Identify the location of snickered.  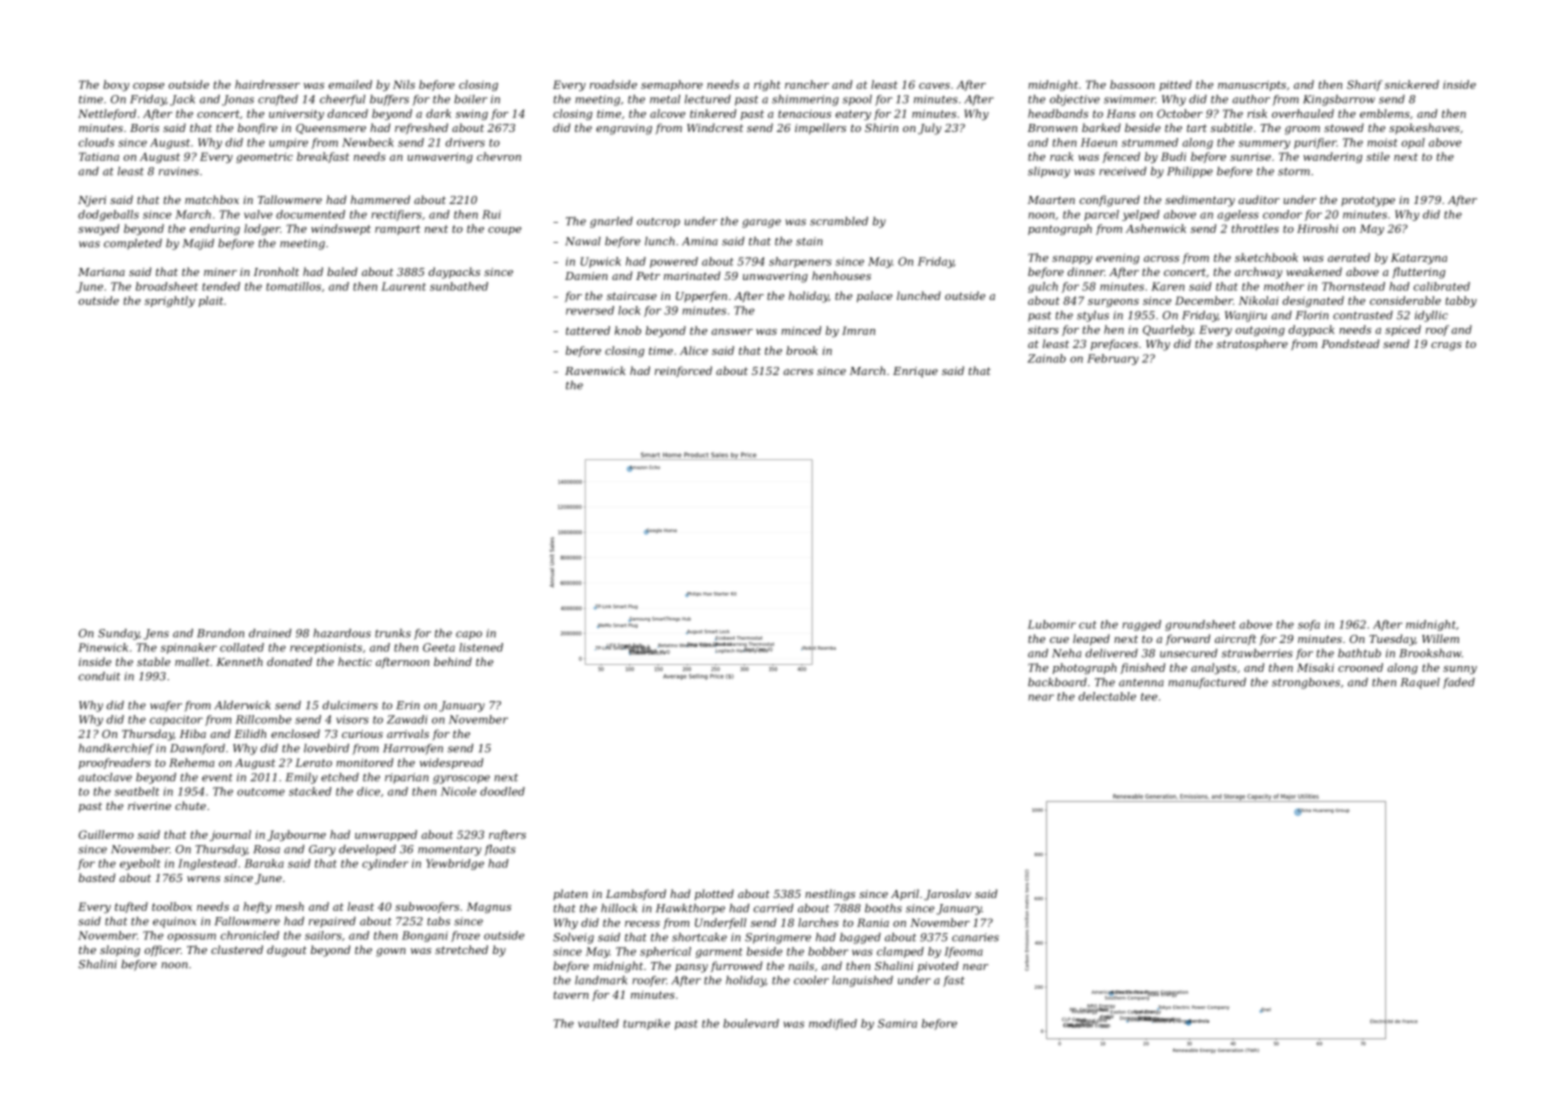
(1412, 84).
